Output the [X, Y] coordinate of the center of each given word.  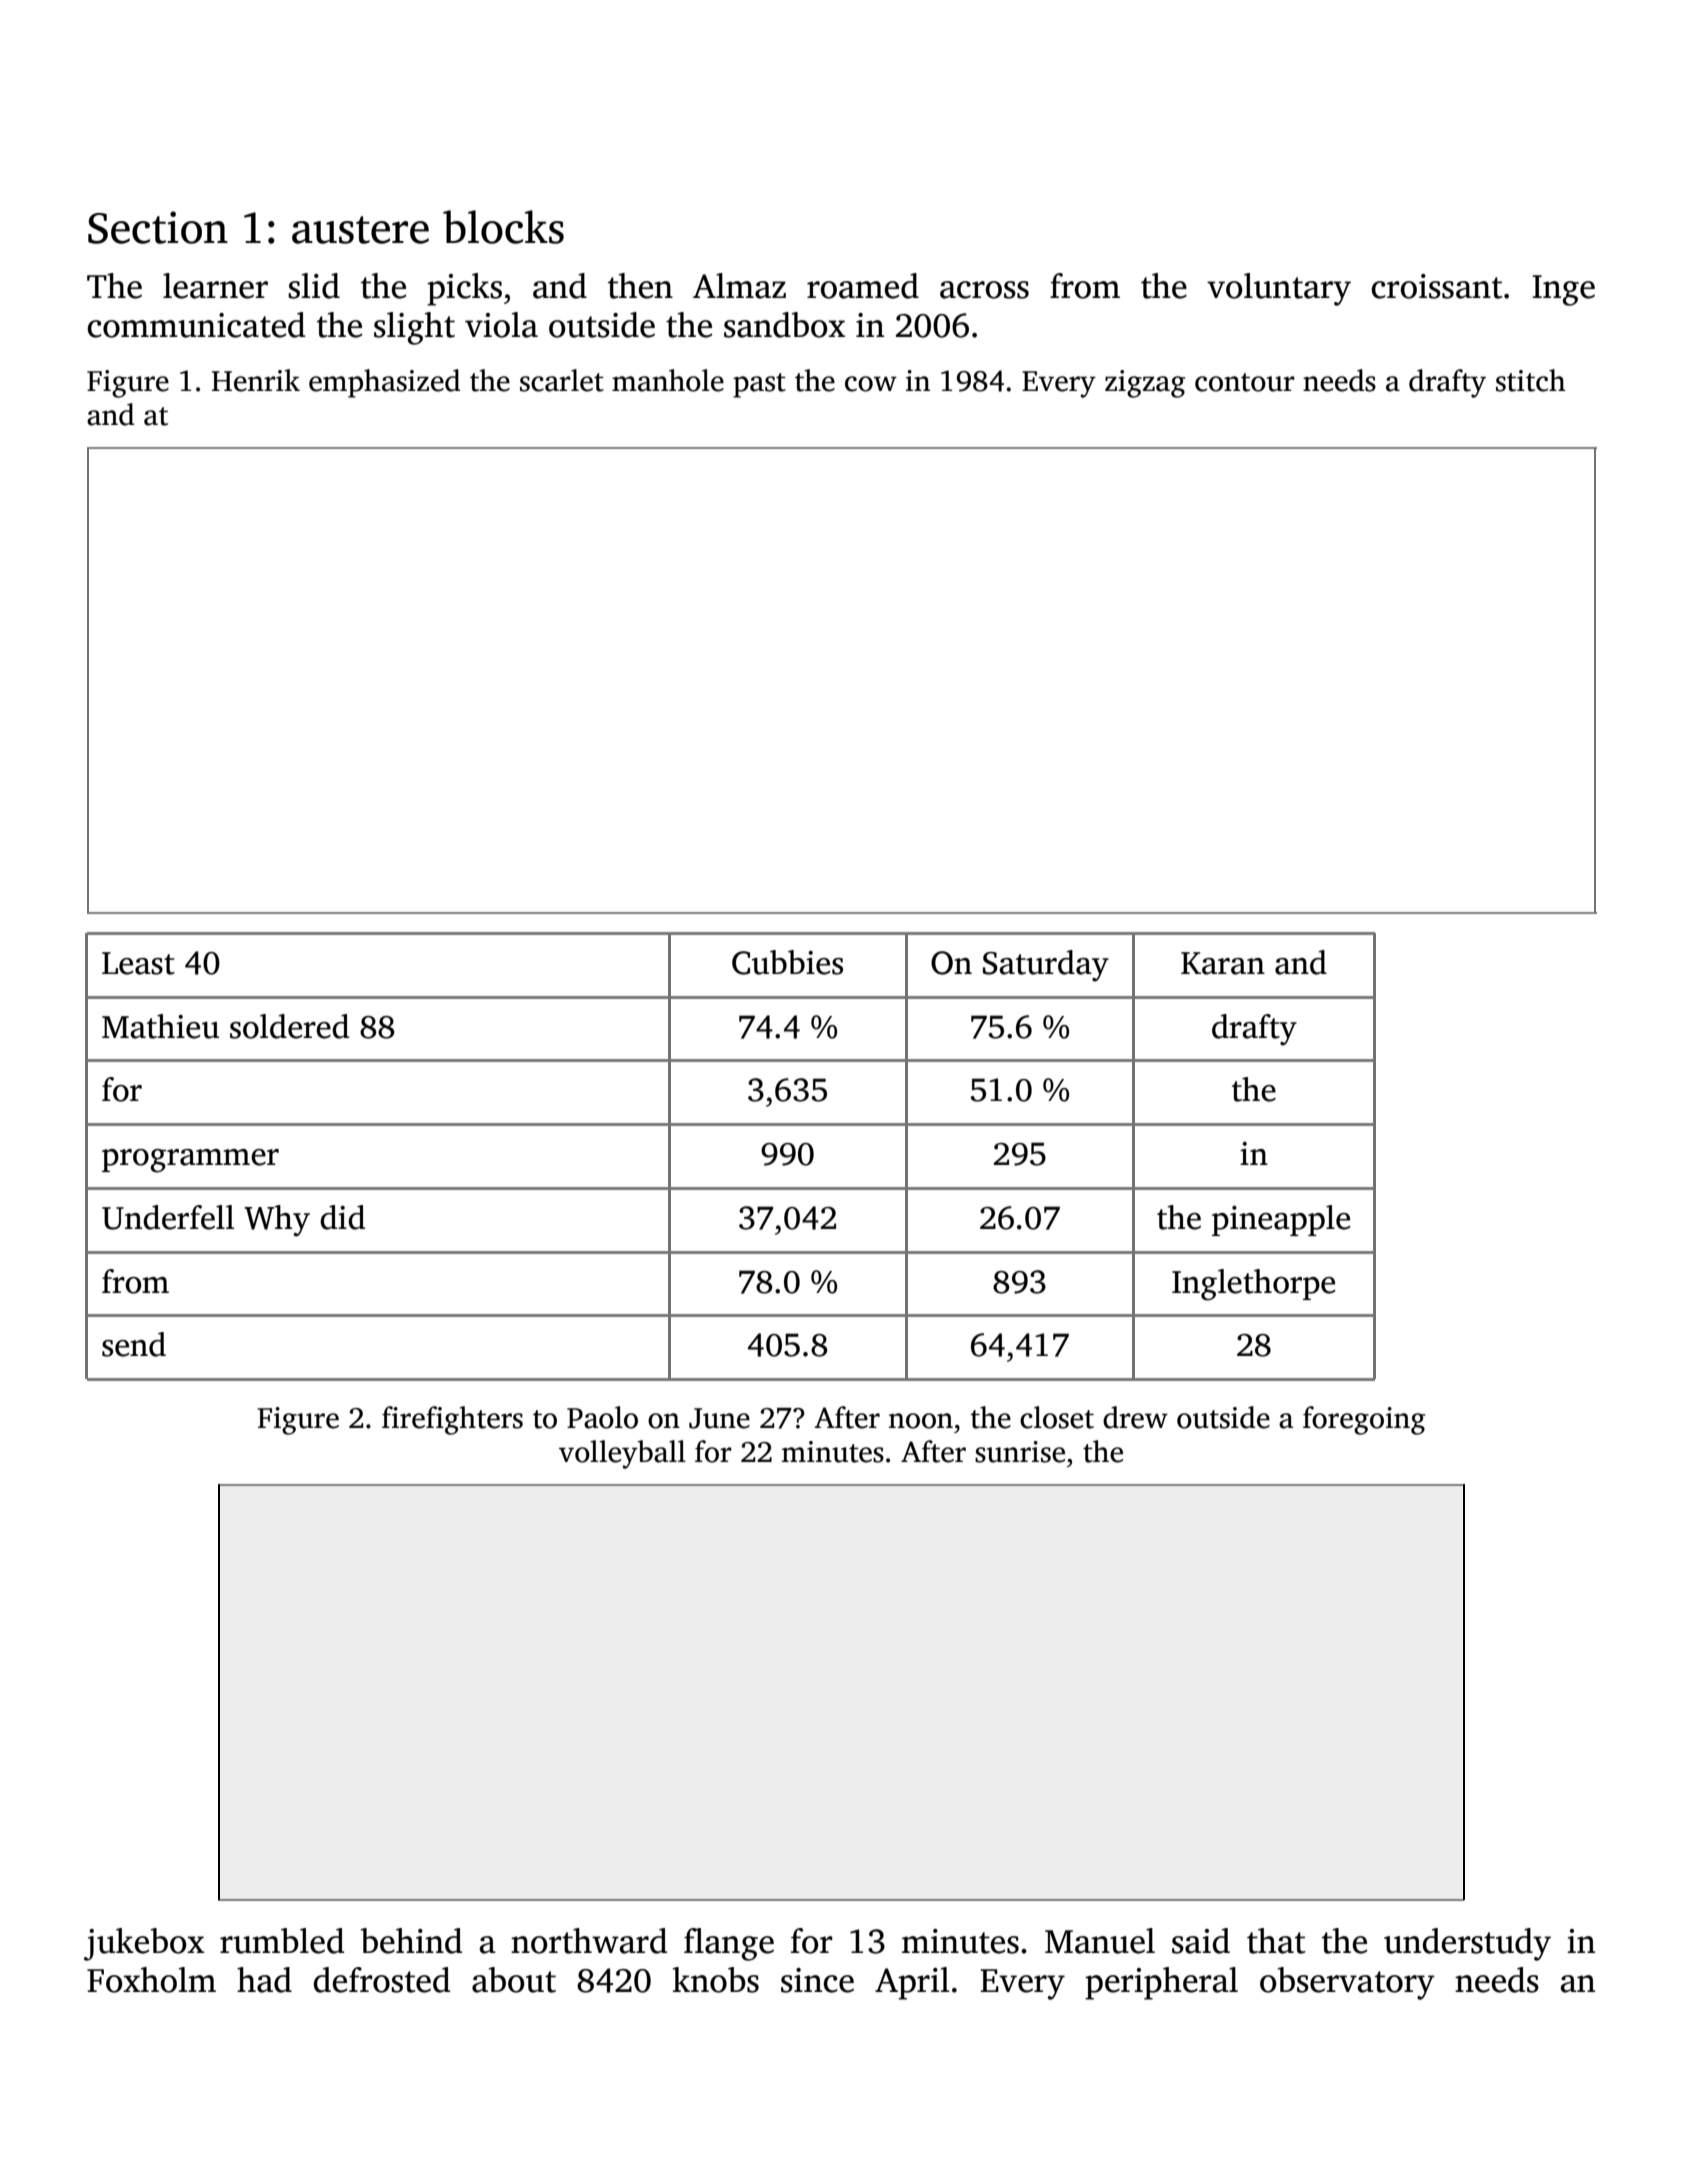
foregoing [1364, 1420]
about [514, 1980]
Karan [1223, 963]
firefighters [452, 1420]
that [1276, 1941]
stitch [1530, 380]
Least [138, 963]
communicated [196, 325]
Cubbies [787, 962]
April [912, 1983]
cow [871, 384]
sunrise [1020, 1452]
